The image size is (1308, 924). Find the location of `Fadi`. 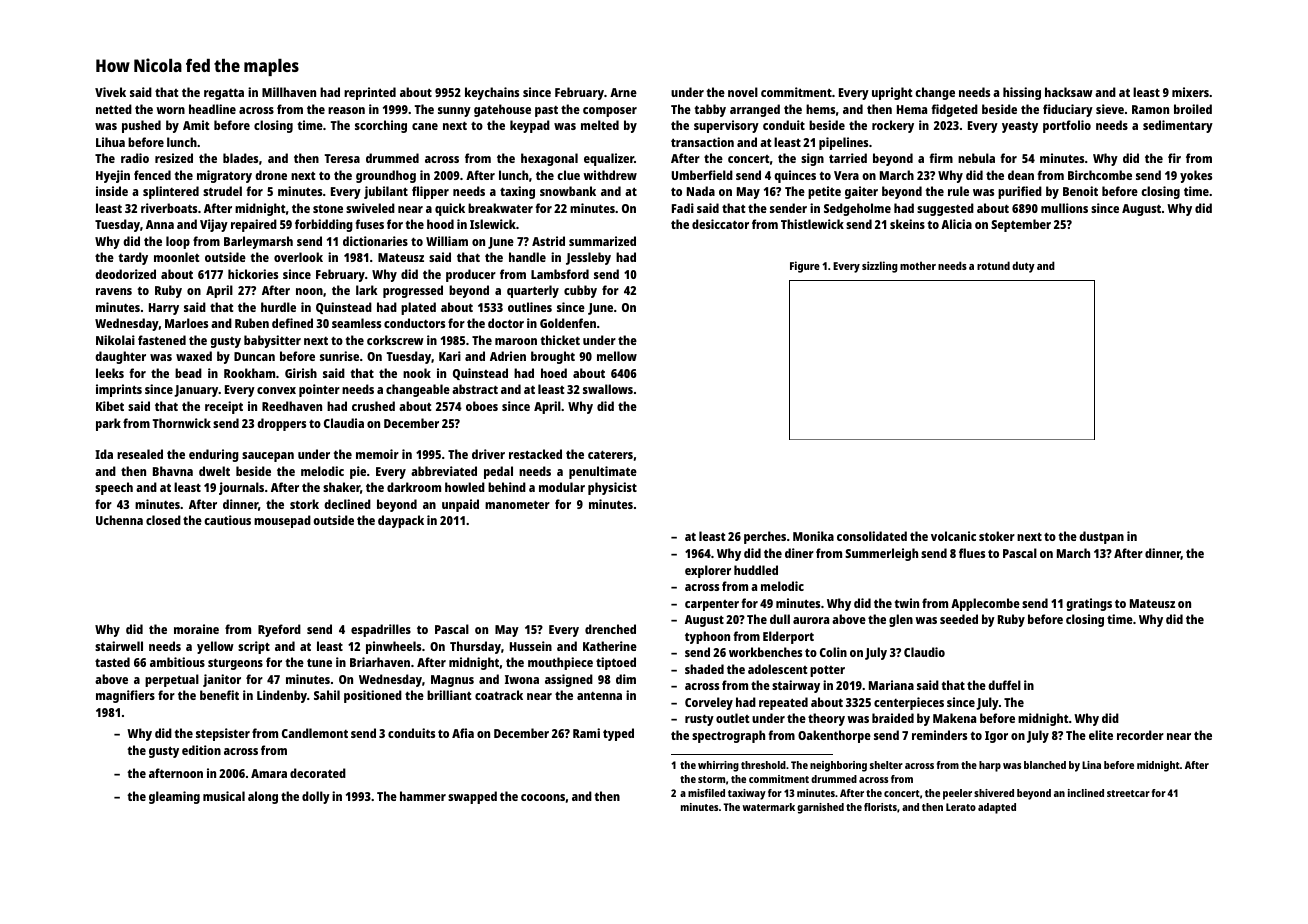

Fadi is located at coordinates (683, 208).
